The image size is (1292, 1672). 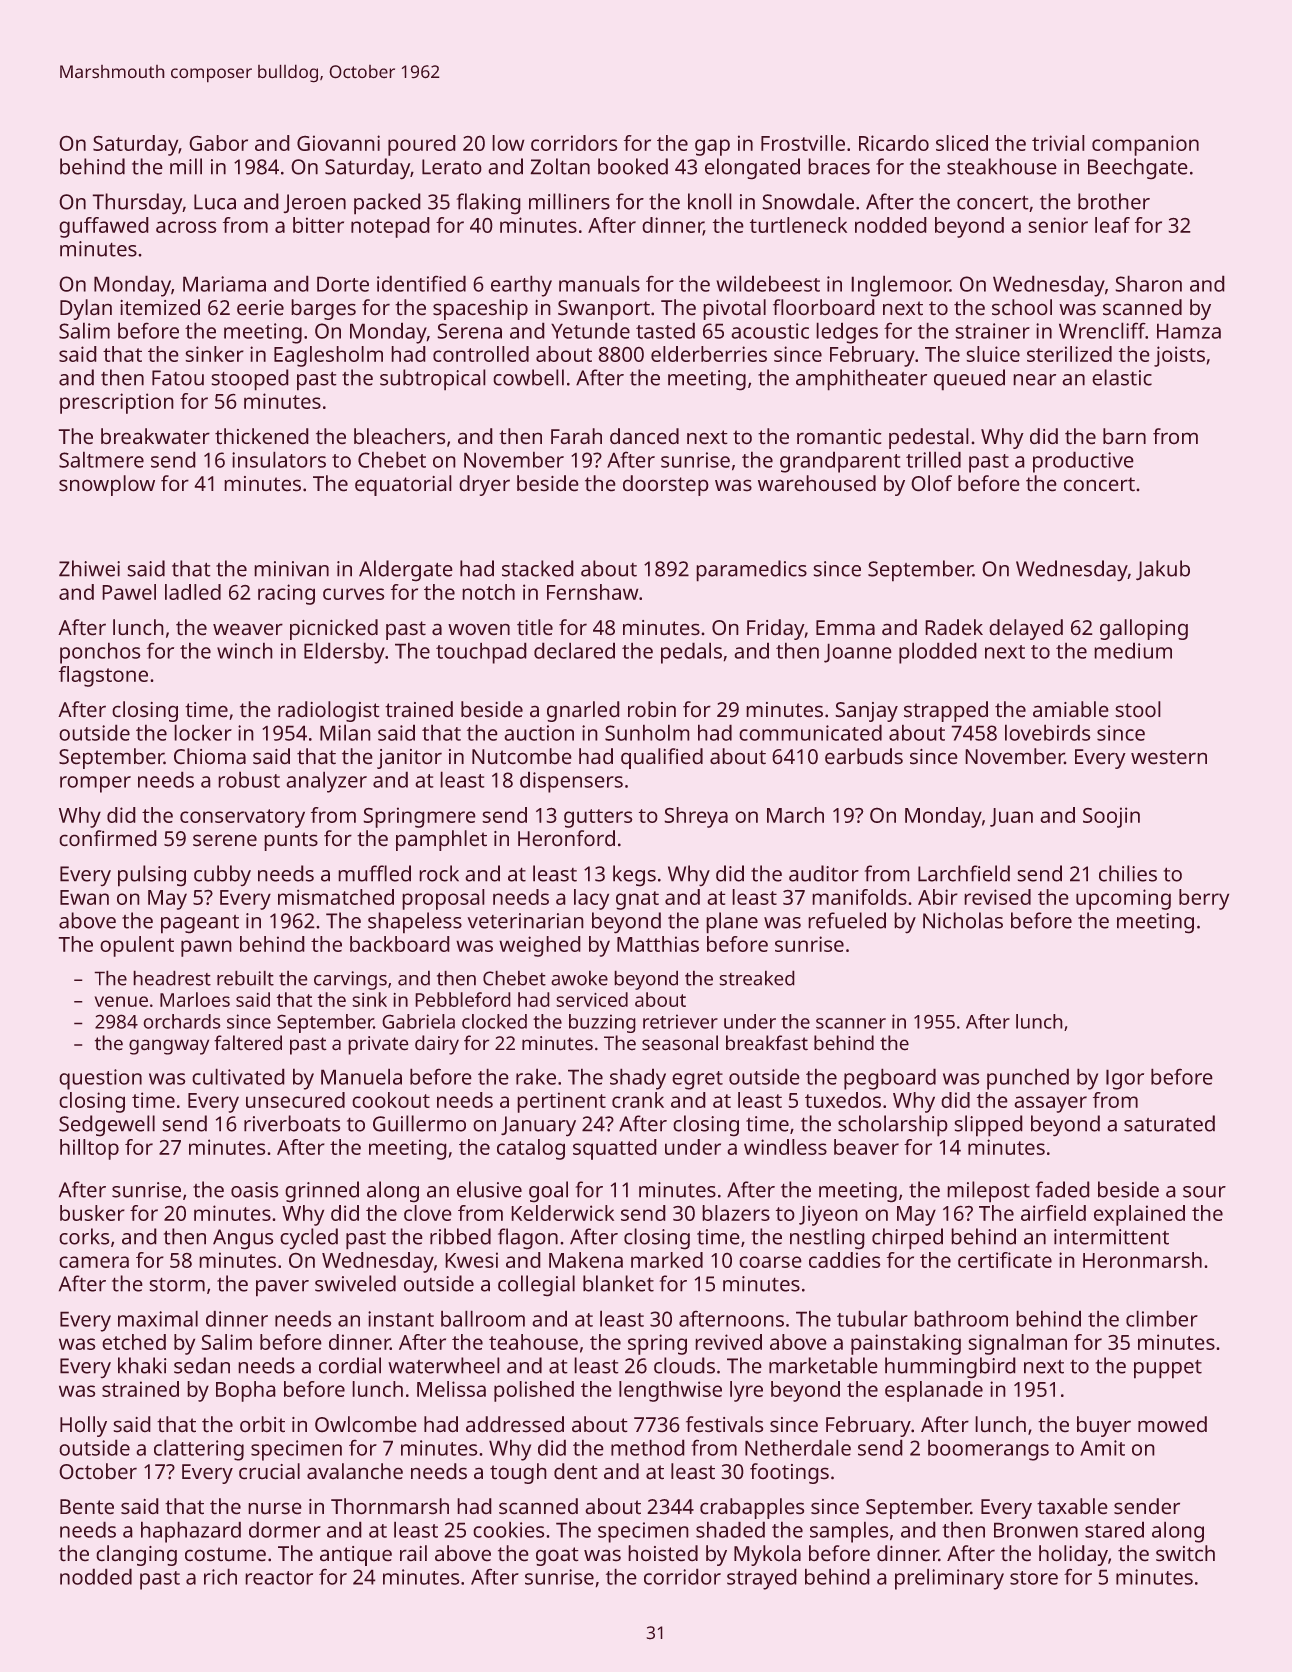 I want to click on Farah, so click(x=576, y=436).
